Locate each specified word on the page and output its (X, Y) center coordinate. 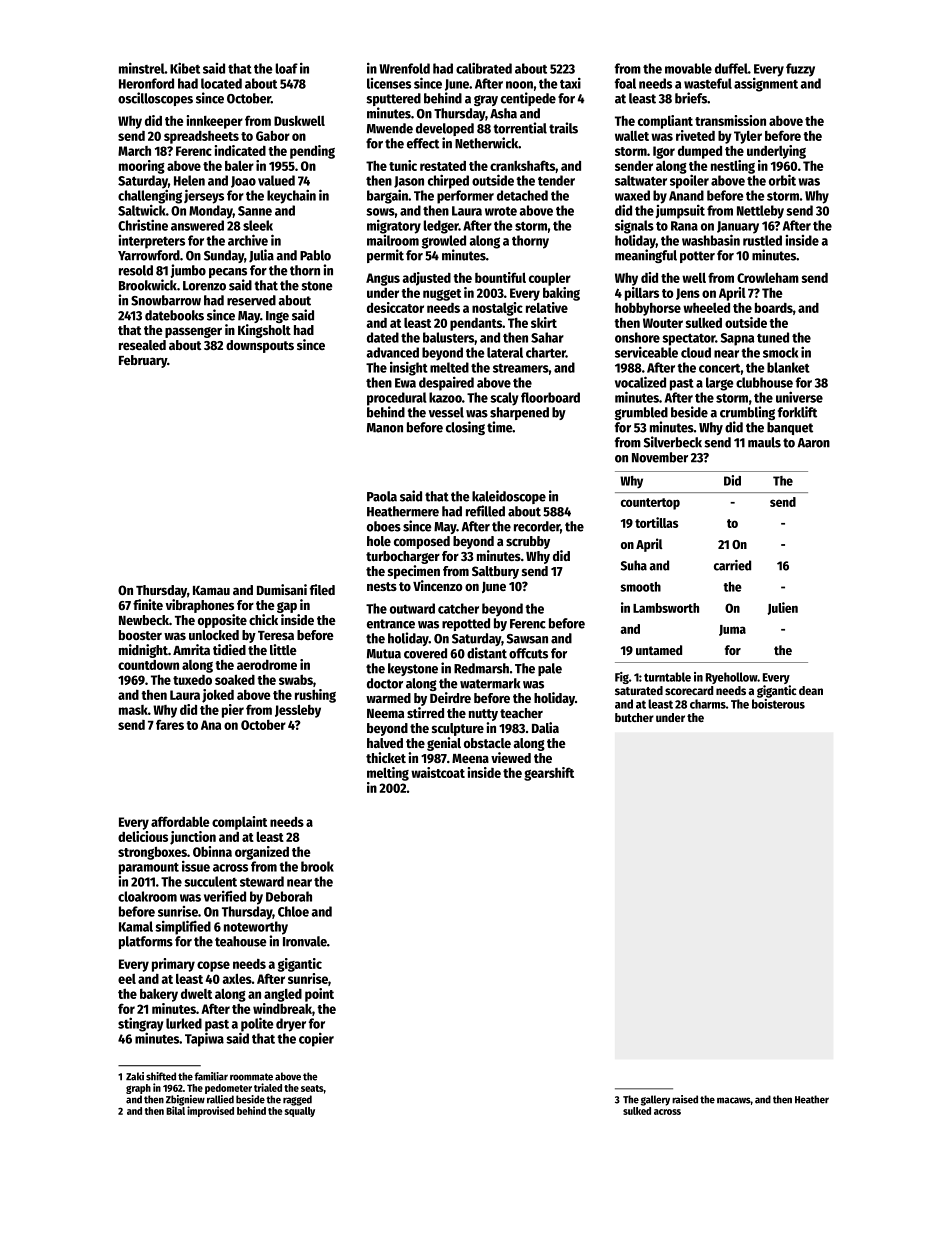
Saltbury (495, 572)
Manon (385, 428)
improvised (210, 1111)
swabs (296, 680)
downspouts (260, 346)
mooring (142, 167)
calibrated (484, 68)
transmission (730, 120)
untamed (659, 650)
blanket (788, 367)
